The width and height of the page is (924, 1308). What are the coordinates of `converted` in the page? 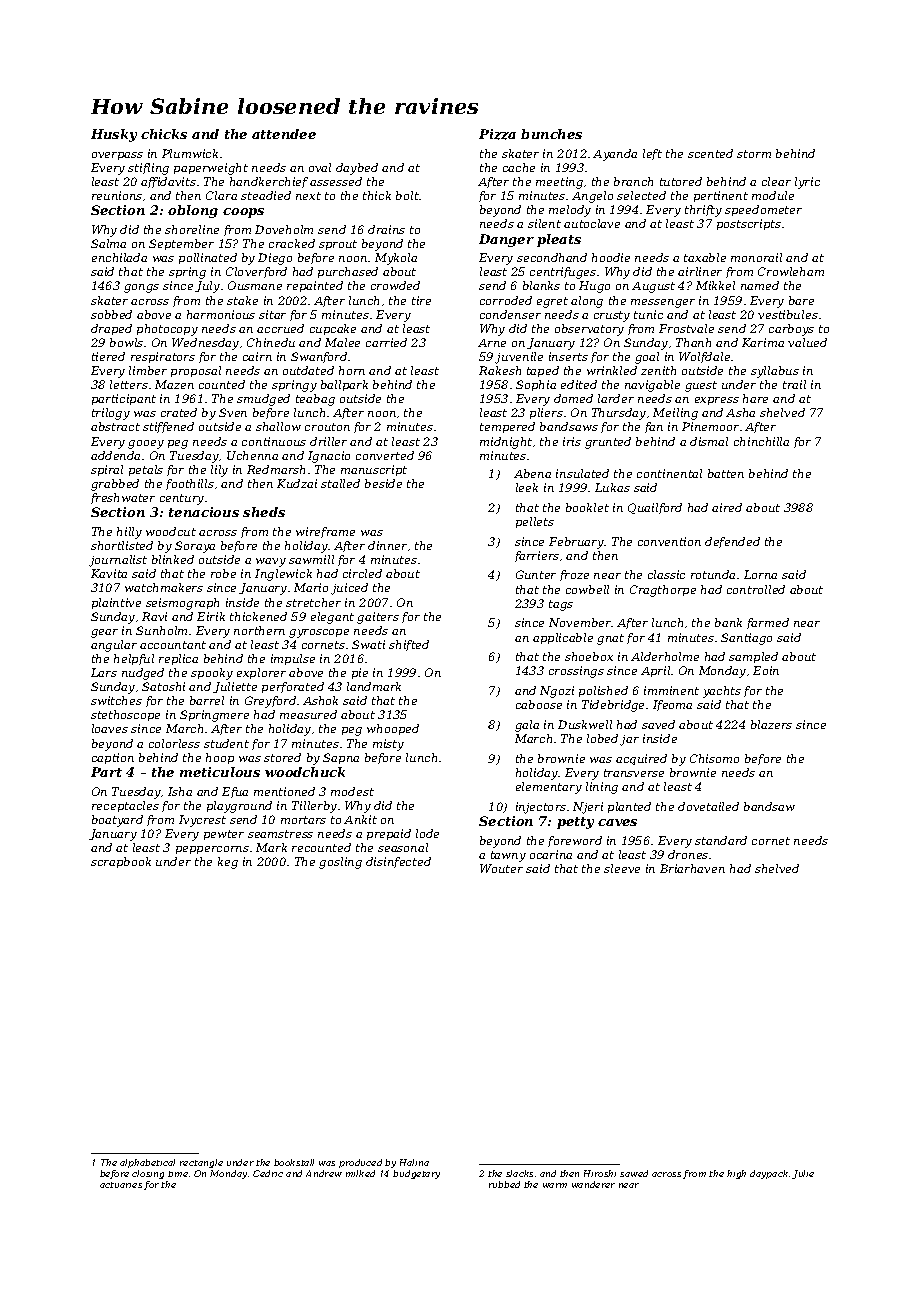 It's located at (385, 455).
